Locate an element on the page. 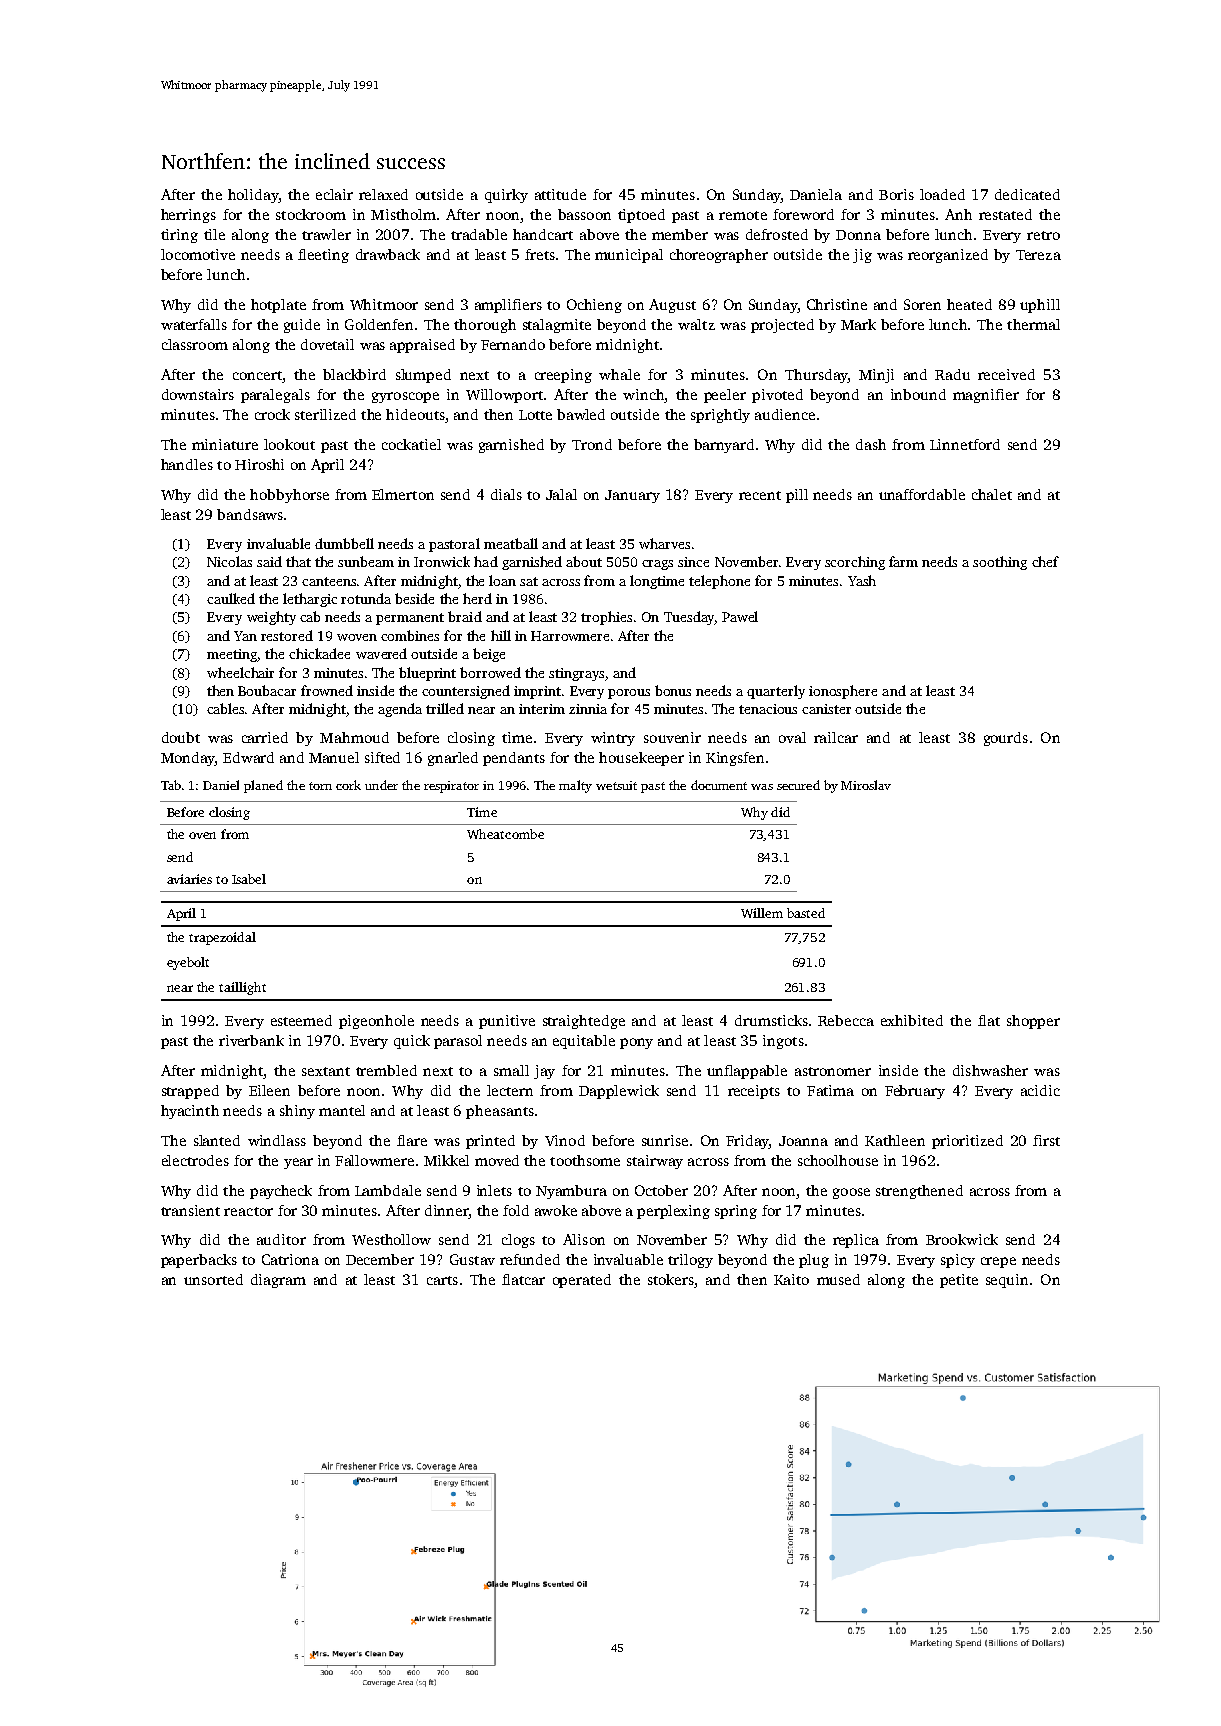  Willem is located at coordinates (762, 913).
